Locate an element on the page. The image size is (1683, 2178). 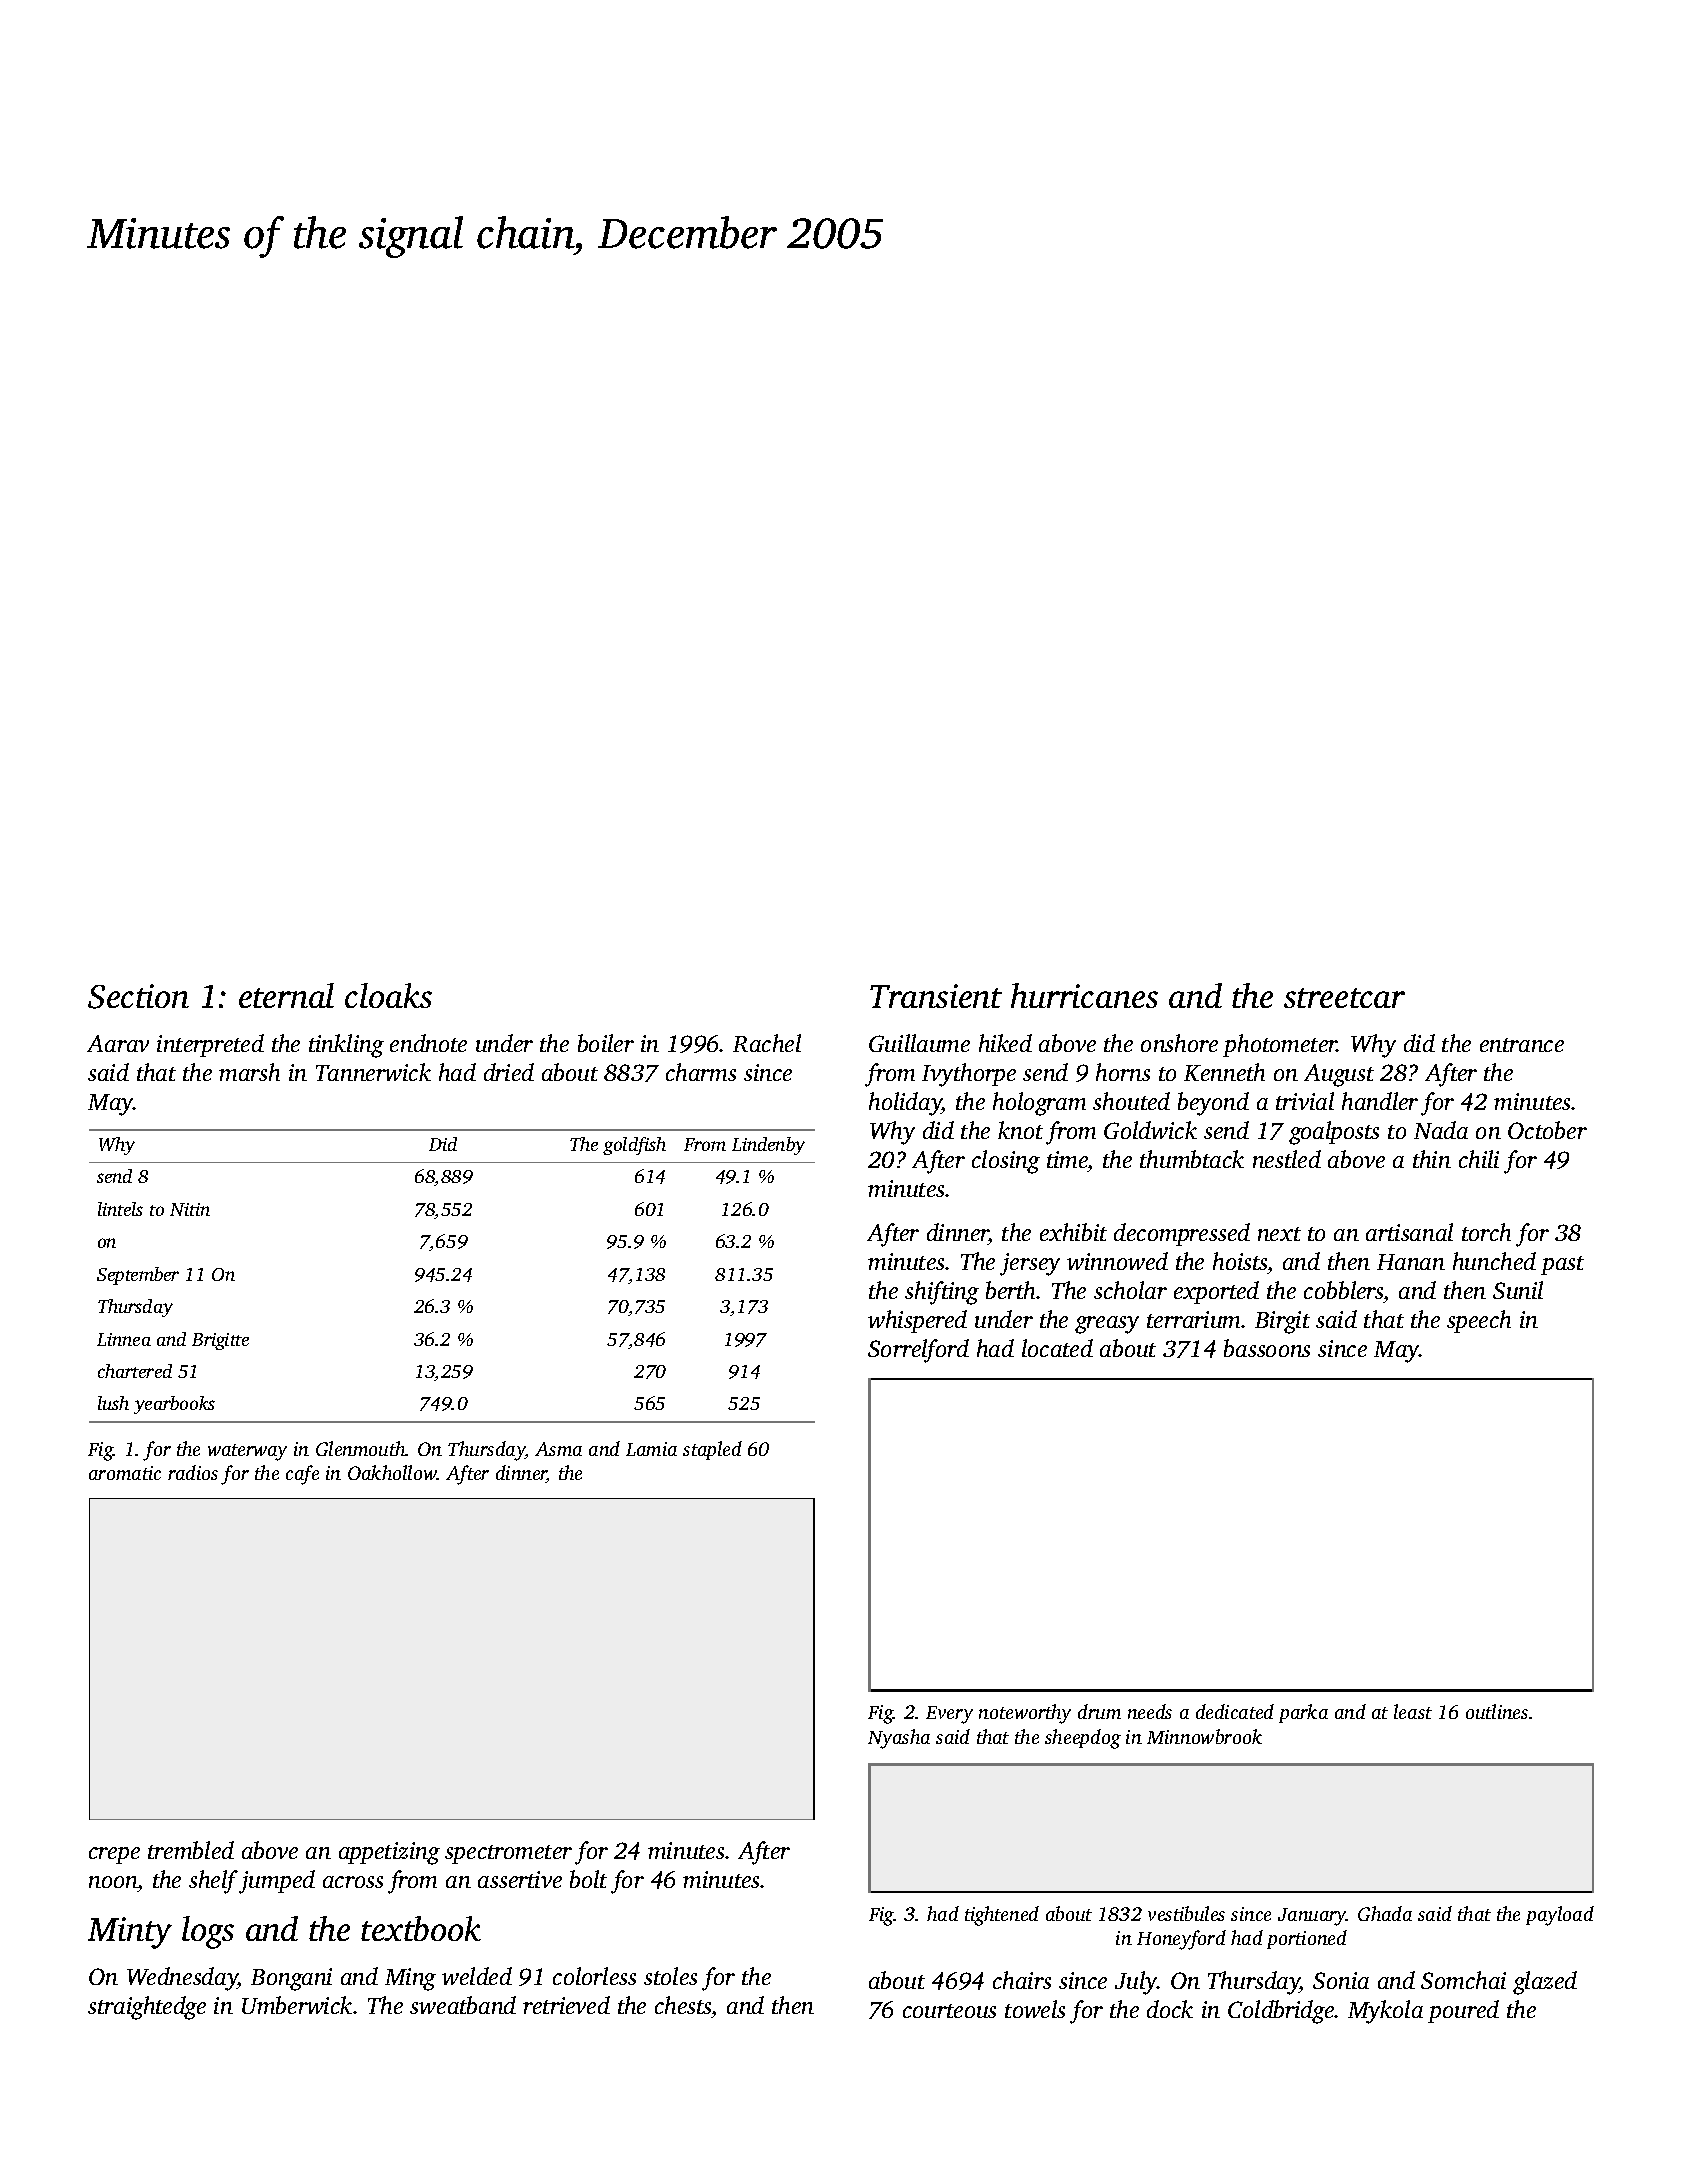
tightened is located at coordinates (1002, 1916).
